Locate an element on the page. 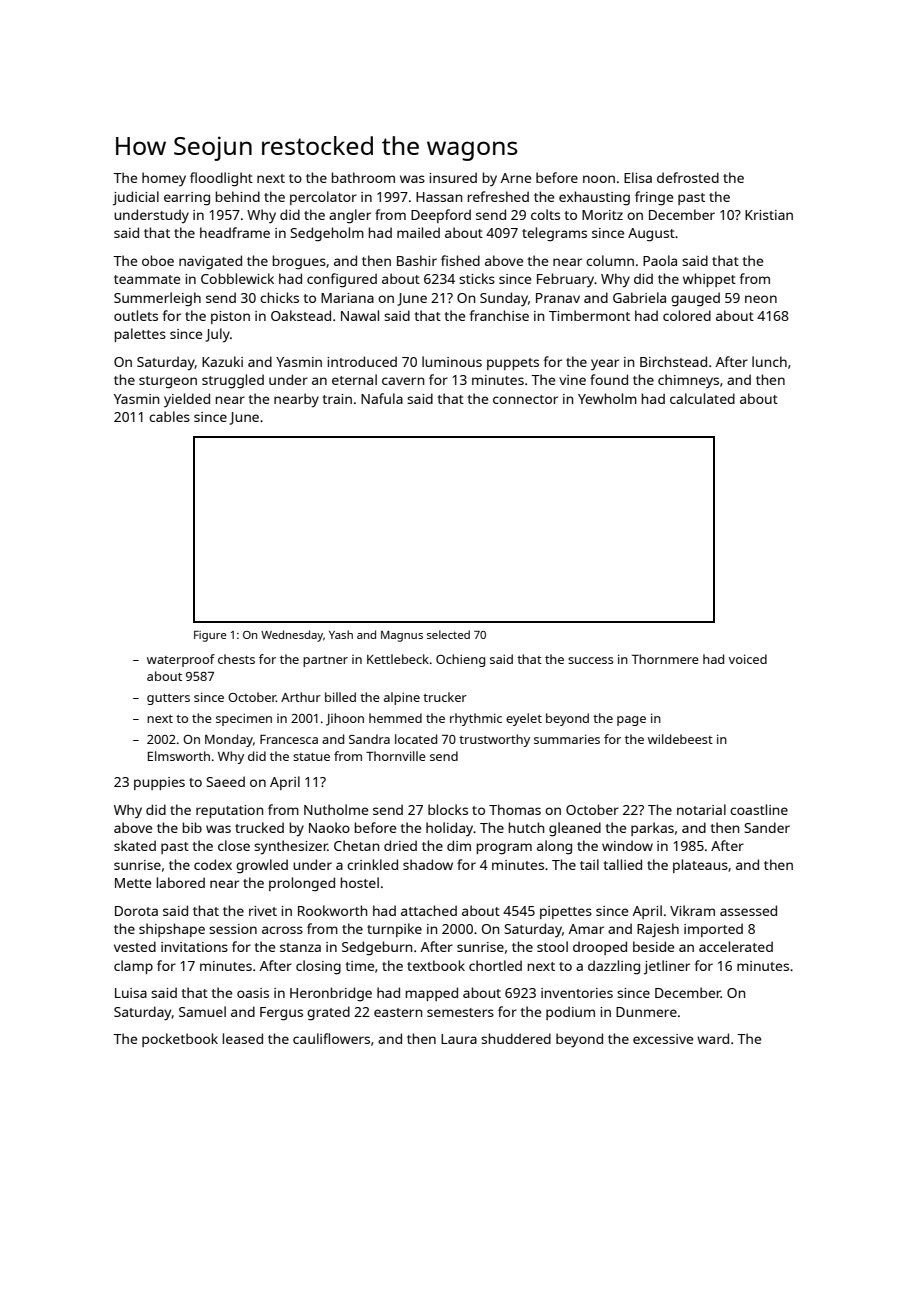 This document has height=1316, width=908. gutters is located at coordinates (168, 699).
